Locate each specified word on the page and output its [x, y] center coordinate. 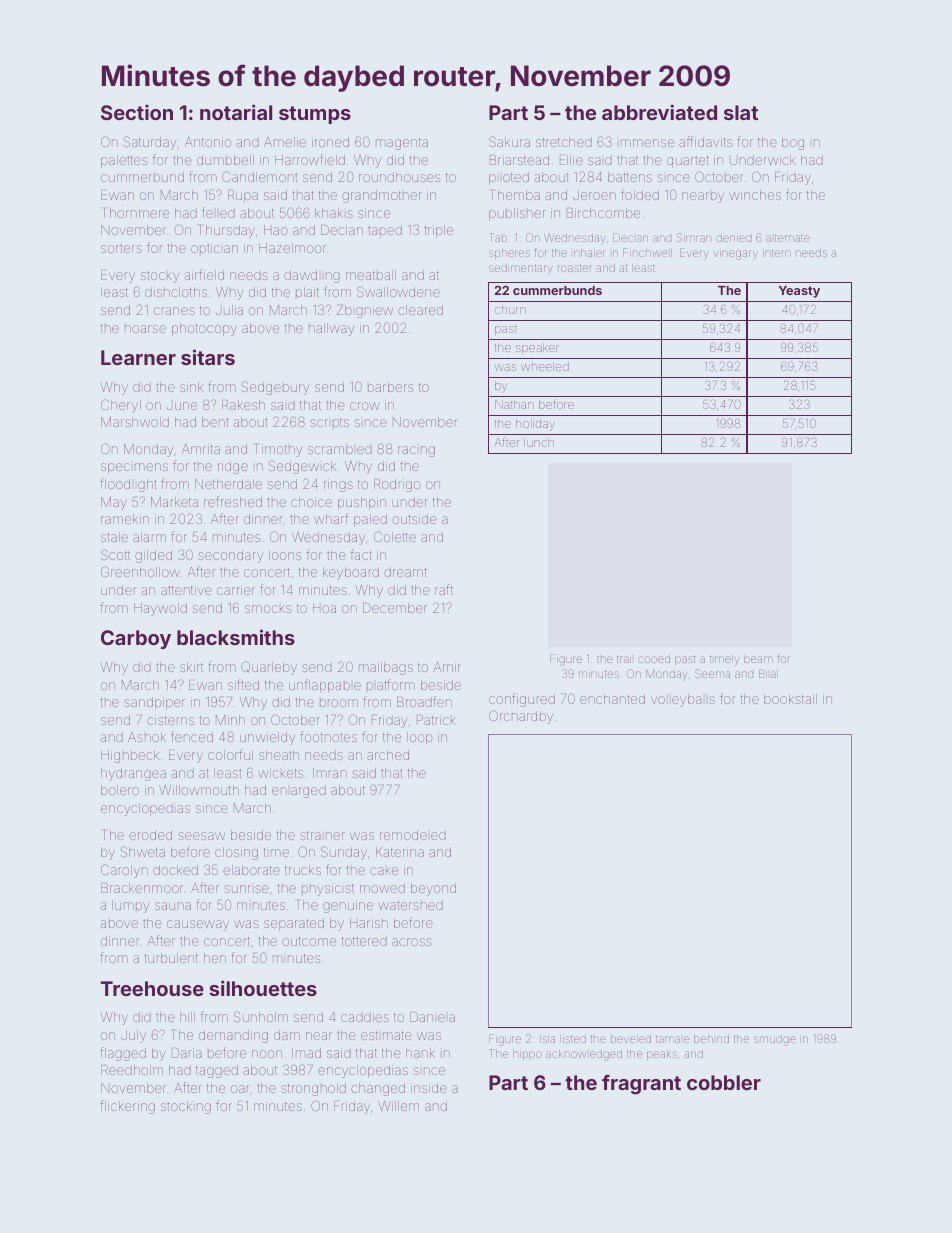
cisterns [170, 720]
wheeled [545, 366]
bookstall [790, 699]
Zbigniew [365, 311]
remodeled [413, 835]
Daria [187, 1053]
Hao [276, 230]
